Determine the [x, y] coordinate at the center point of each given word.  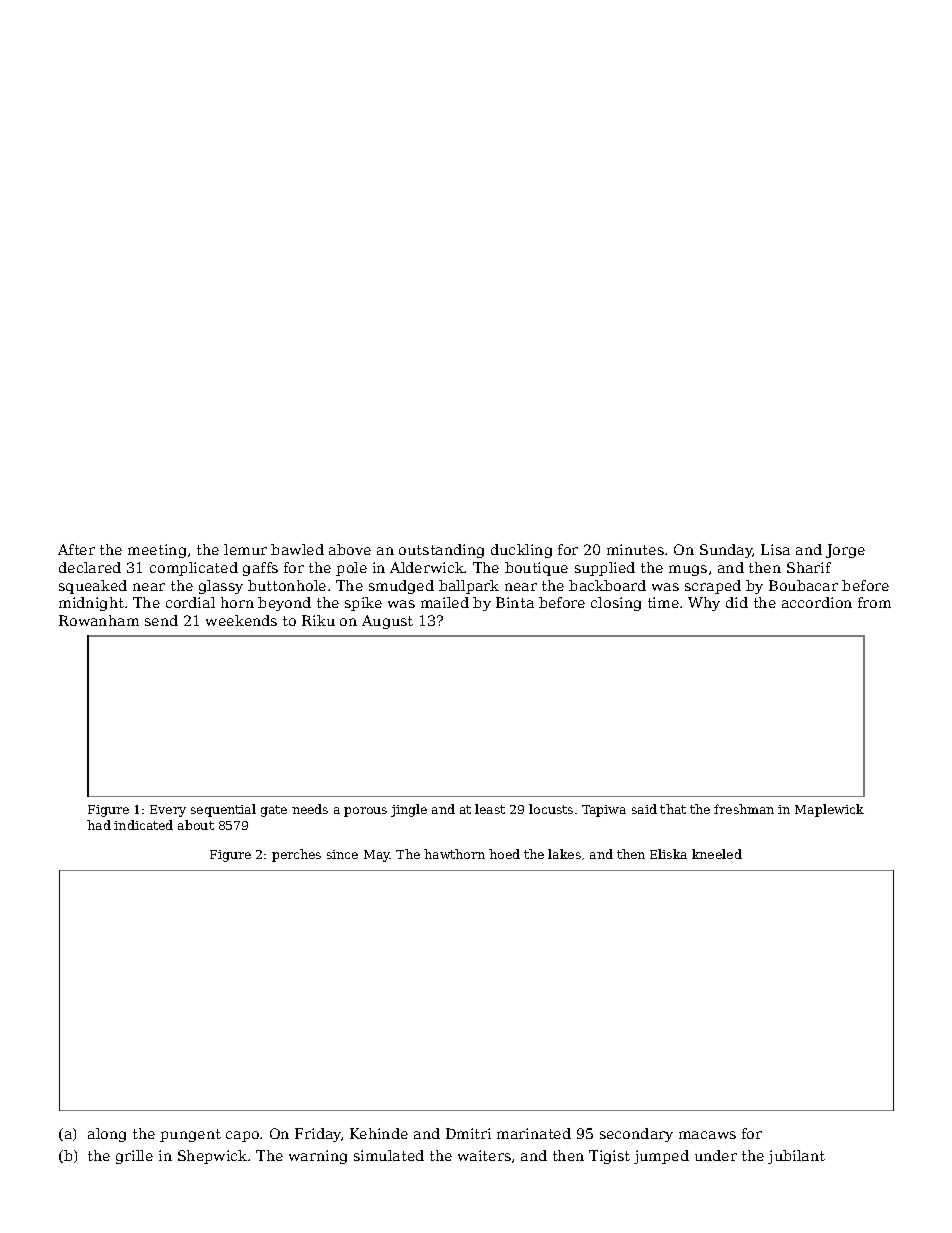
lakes [564, 854]
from [874, 602]
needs [310, 809]
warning [318, 1157]
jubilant [796, 1157]
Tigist [609, 1157]
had [99, 825]
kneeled [717, 854]
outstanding [441, 551]
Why [704, 604]
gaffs [260, 569]
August [387, 622]
